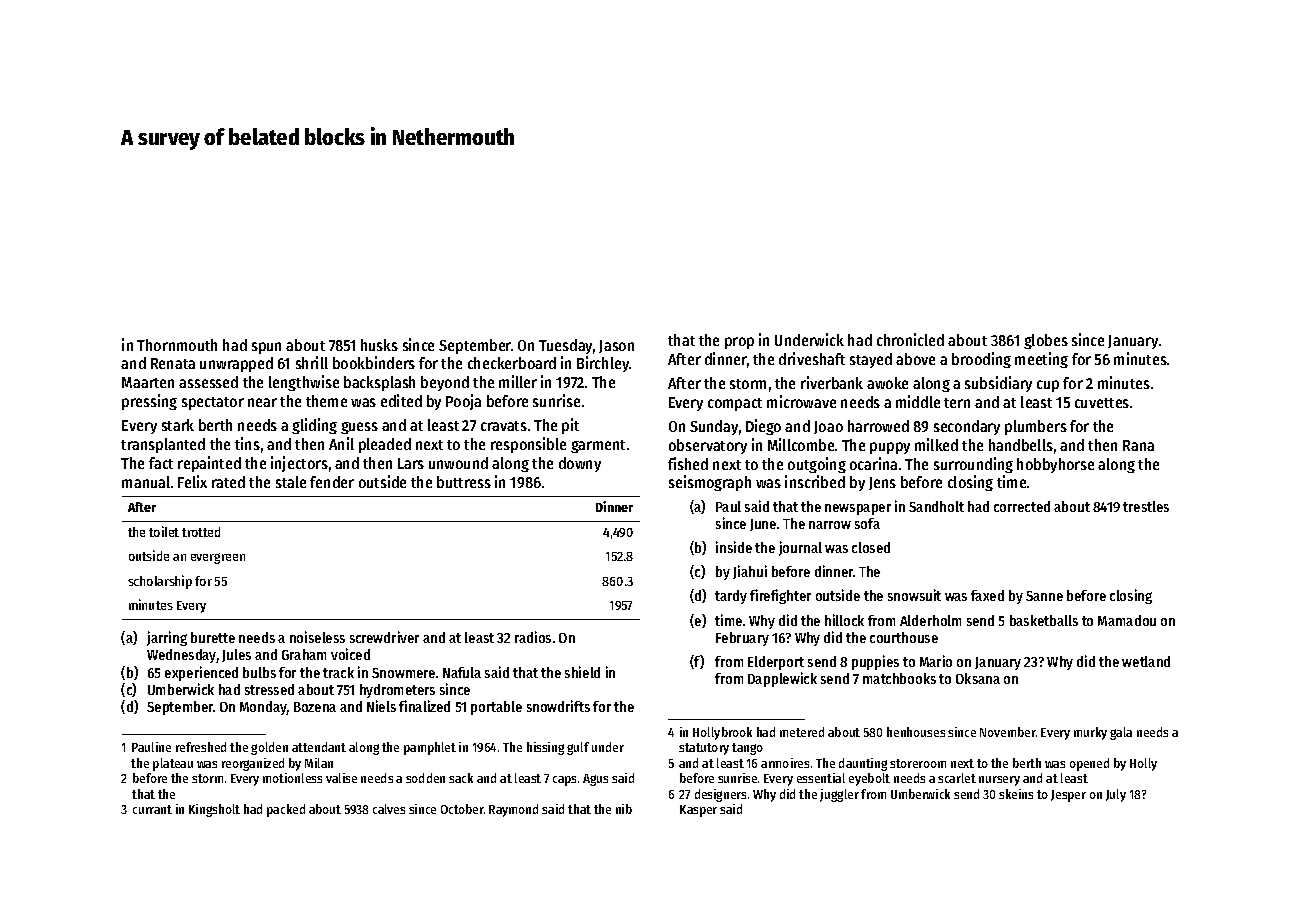  I want to click on closed, so click(871, 547).
